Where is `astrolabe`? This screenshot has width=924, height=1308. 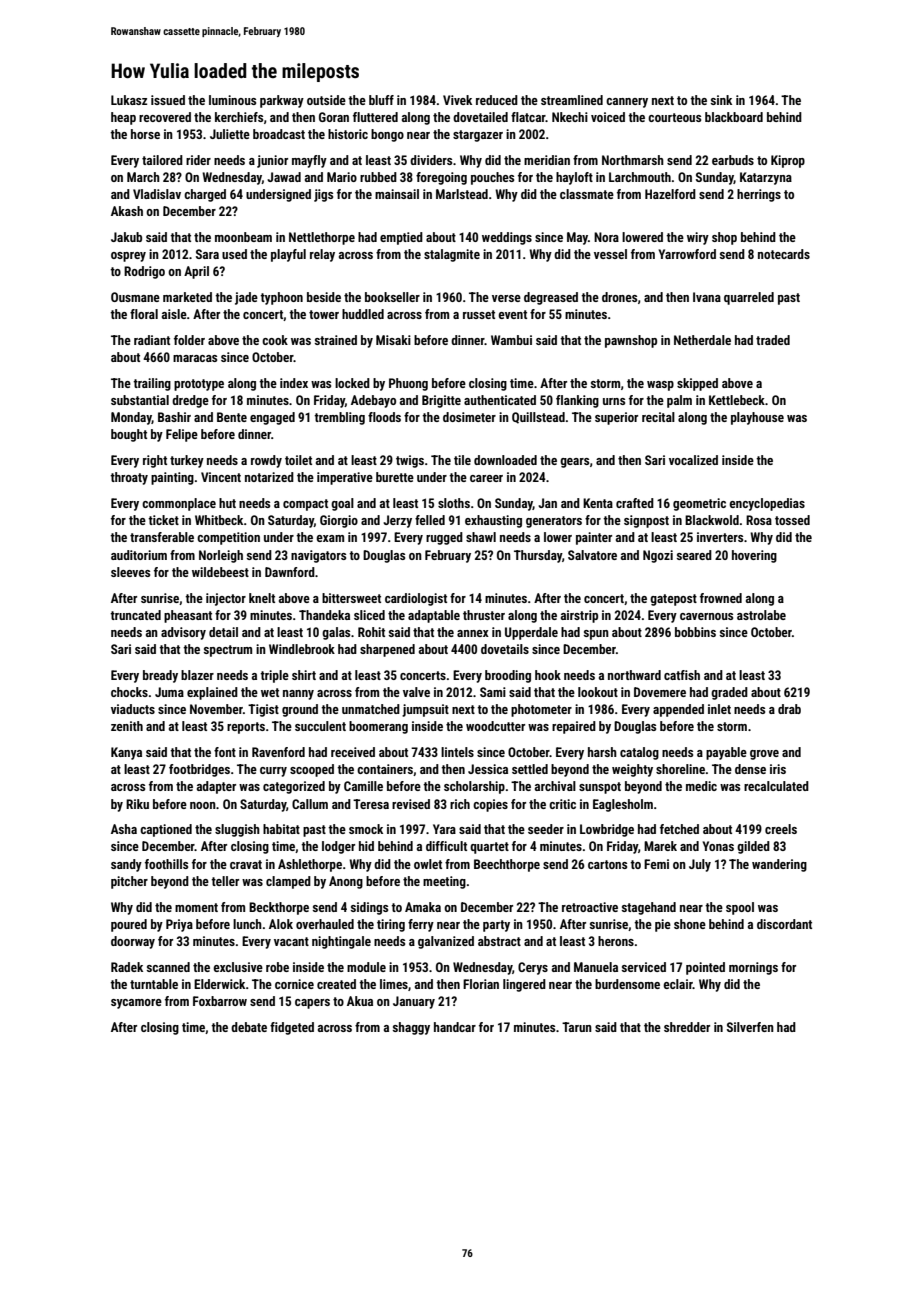 astrolabe is located at coordinates (761, 615).
